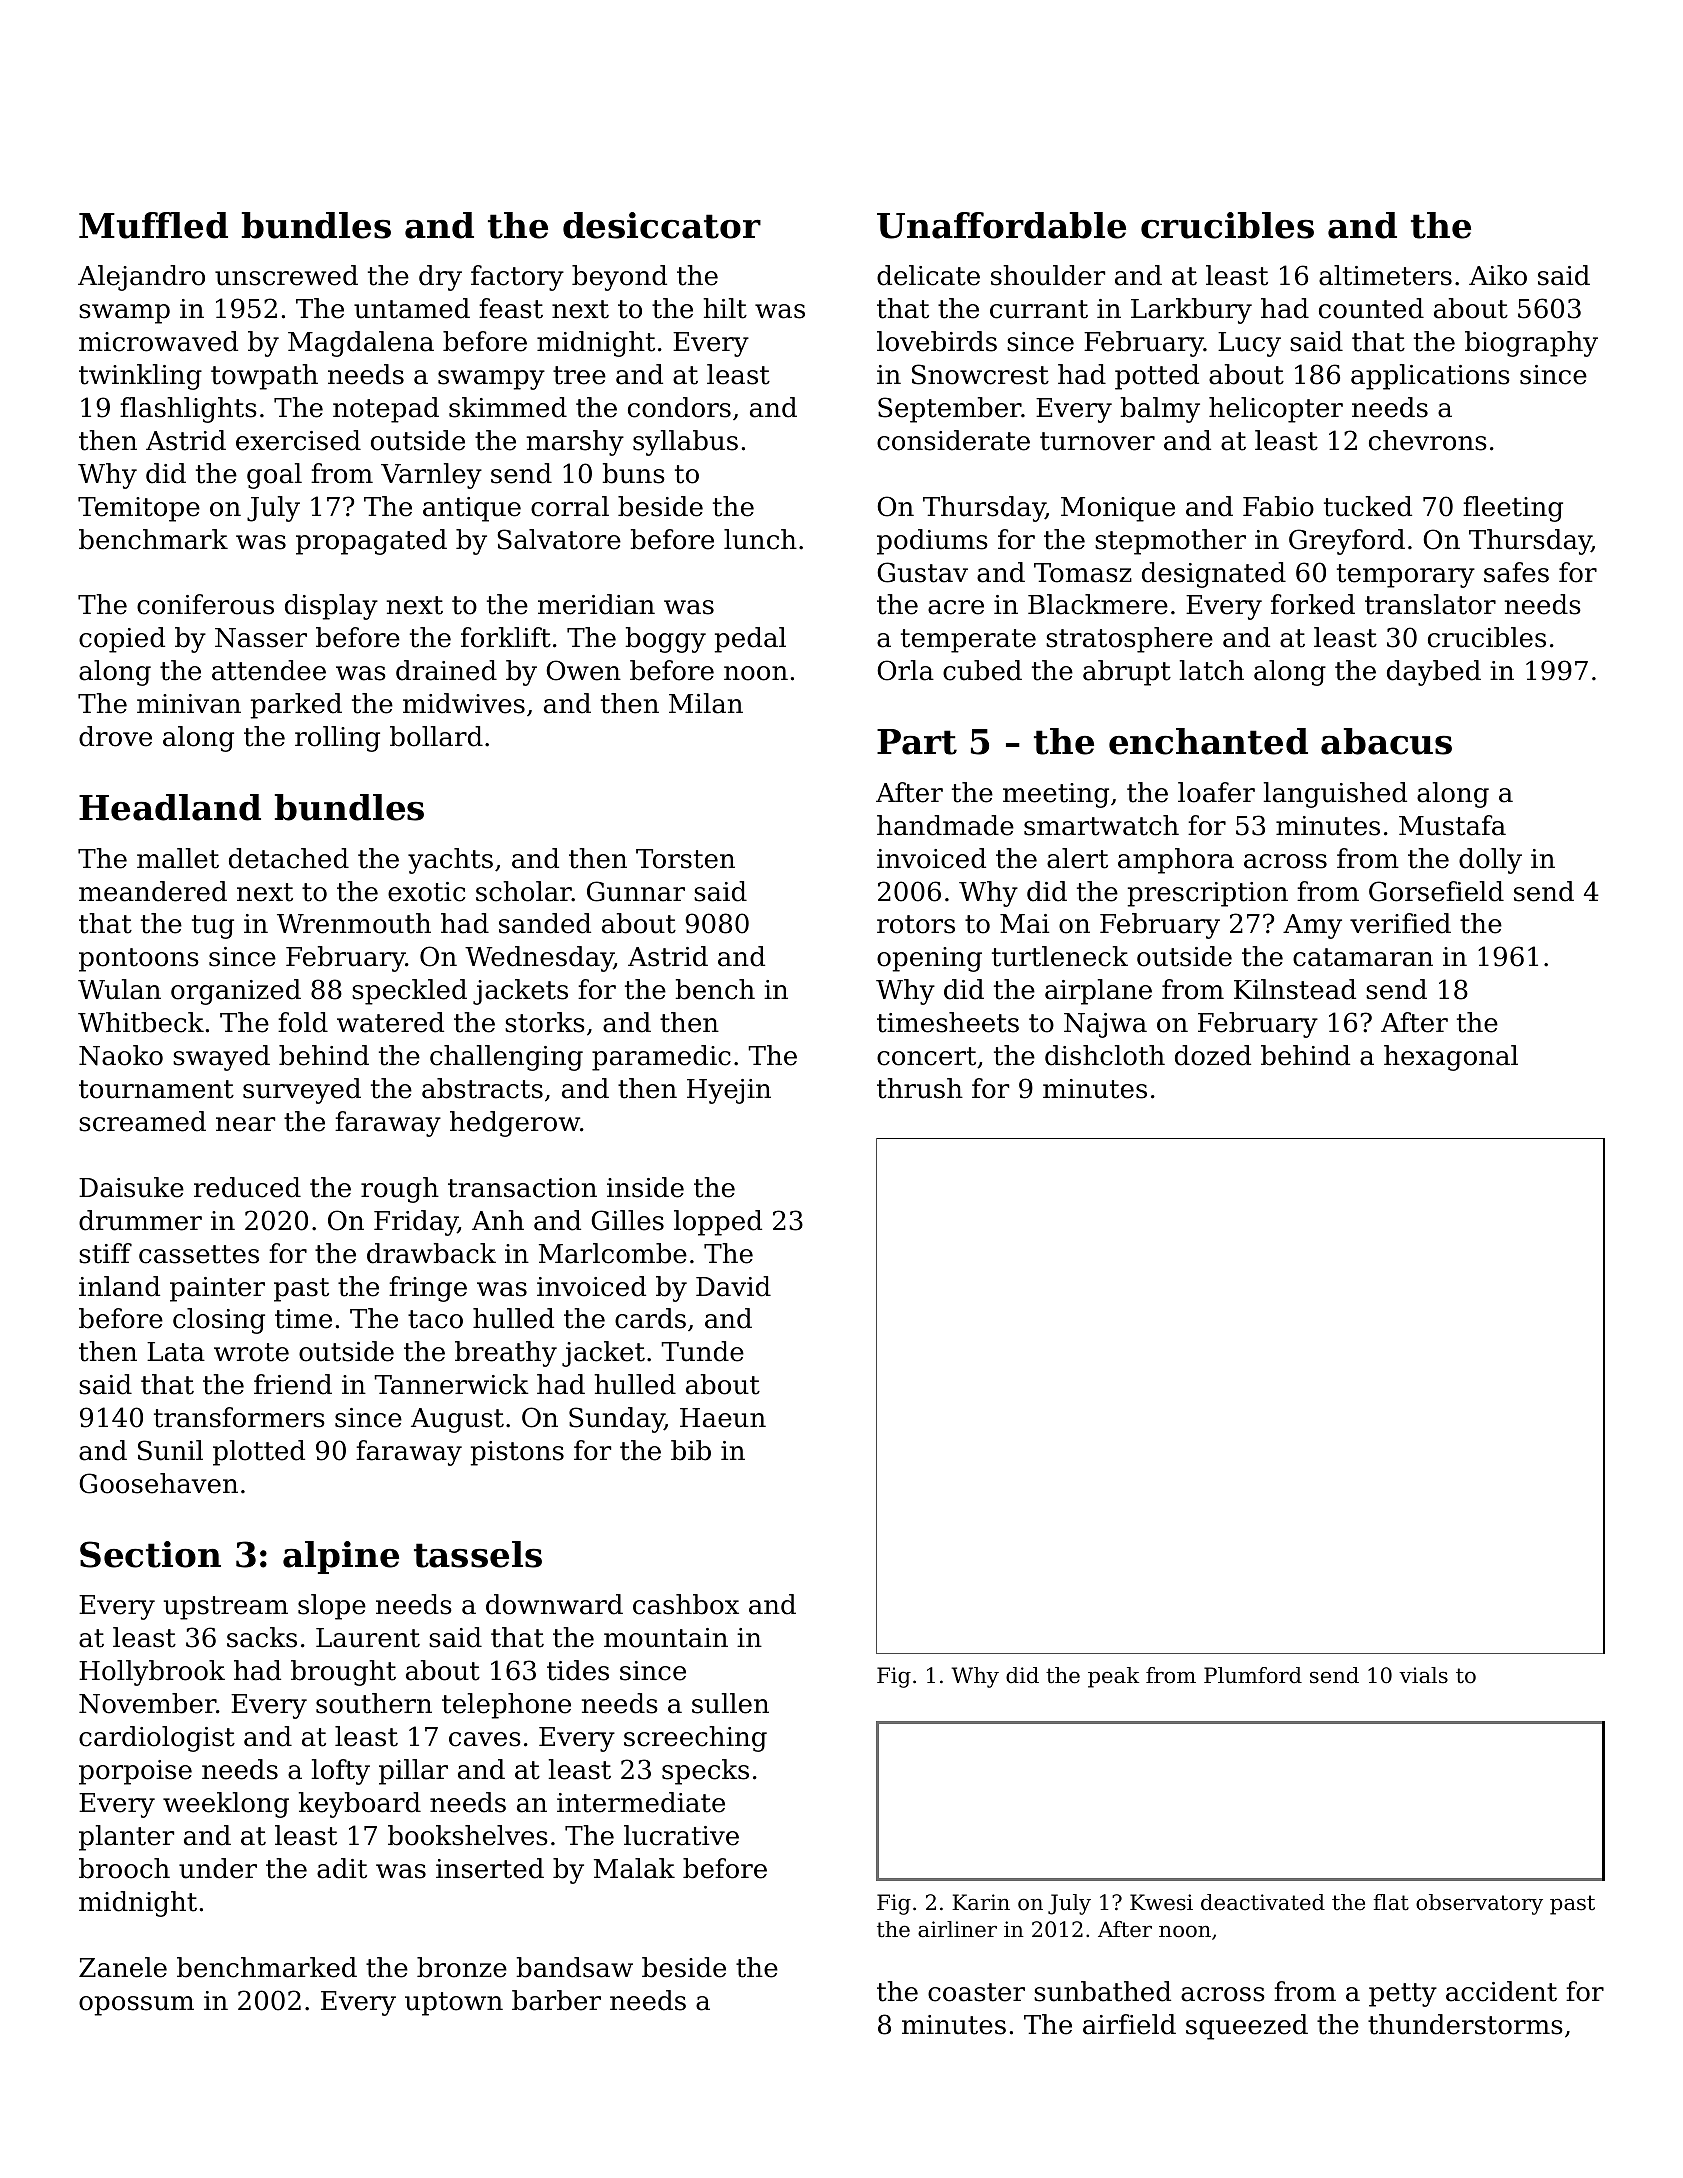 This screenshot has width=1683, height=2178. Describe the element at coordinates (1213, 1055) in the screenshot. I see `dozed` at that location.
